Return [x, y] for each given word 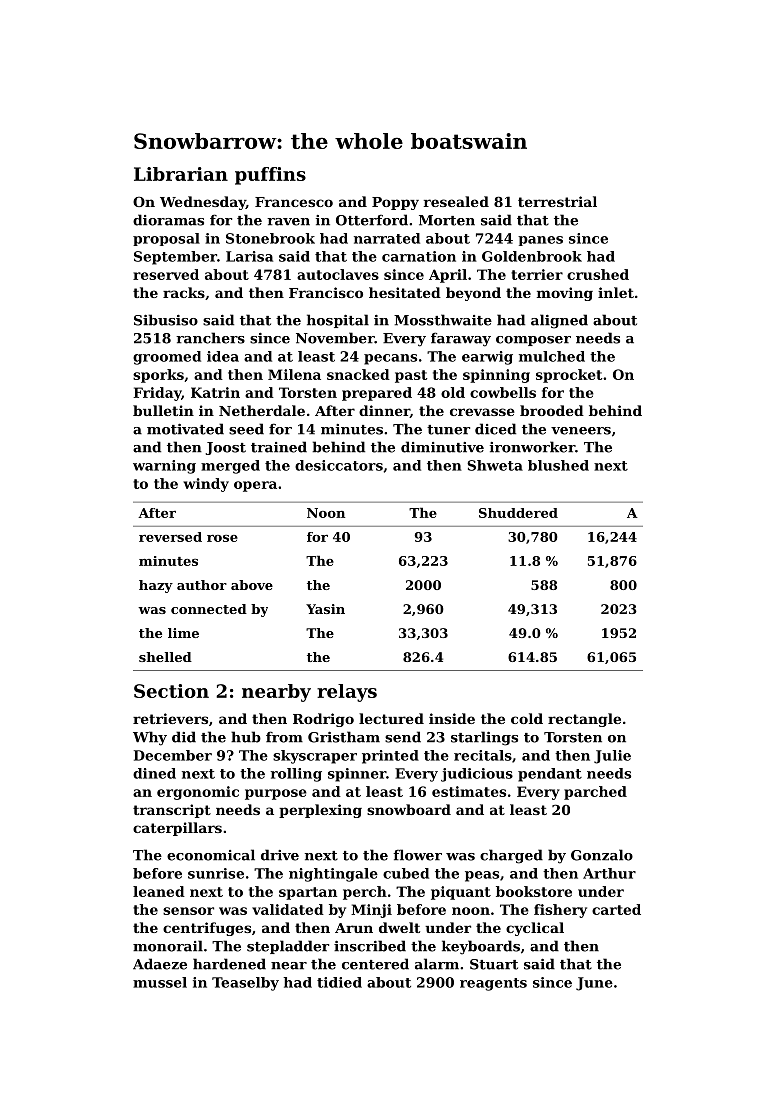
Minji [371, 911]
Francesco [294, 202]
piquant [461, 893]
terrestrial [557, 201]
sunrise [216, 873]
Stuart [494, 964]
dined [154, 773]
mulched [552, 356]
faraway [461, 339]
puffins [270, 176]
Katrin [215, 392]
